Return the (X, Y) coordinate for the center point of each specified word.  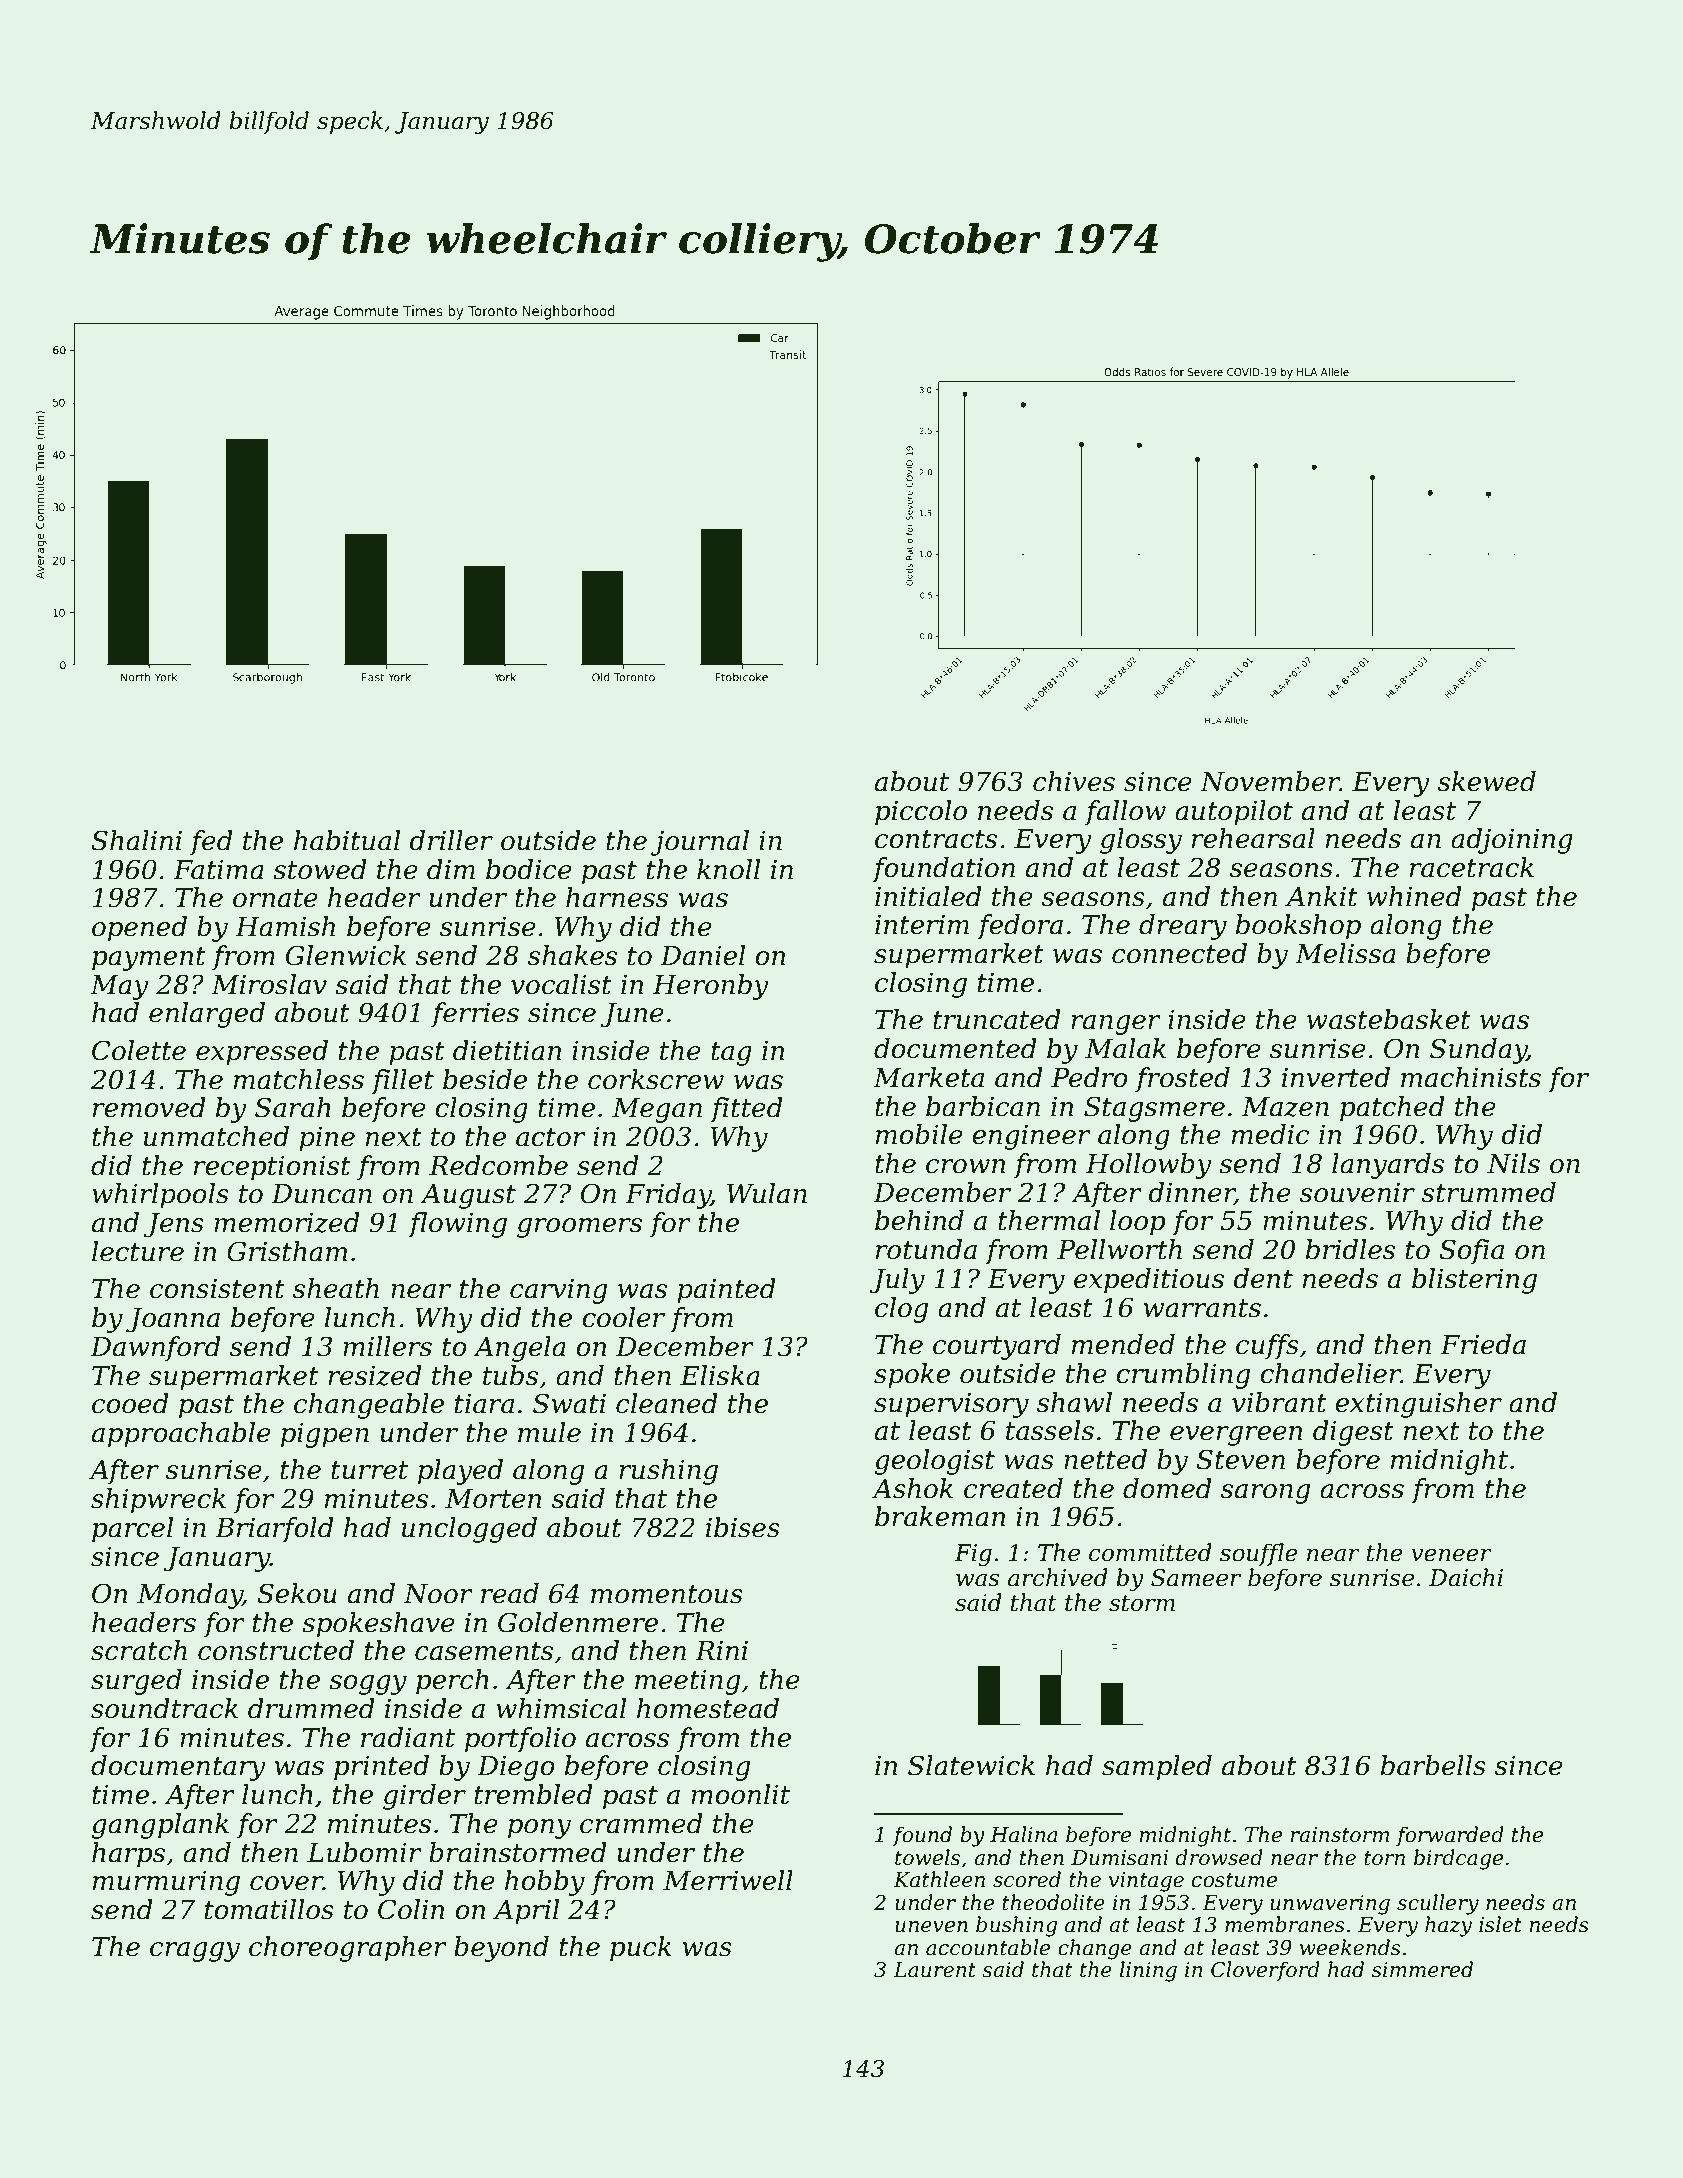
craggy (195, 1952)
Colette (139, 1050)
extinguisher (1418, 1405)
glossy (1141, 841)
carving (558, 1291)
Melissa (1345, 953)
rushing (668, 1472)
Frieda (1483, 1344)
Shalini (137, 840)
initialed (928, 896)
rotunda (926, 1249)
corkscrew (656, 1079)
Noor (438, 1594)
